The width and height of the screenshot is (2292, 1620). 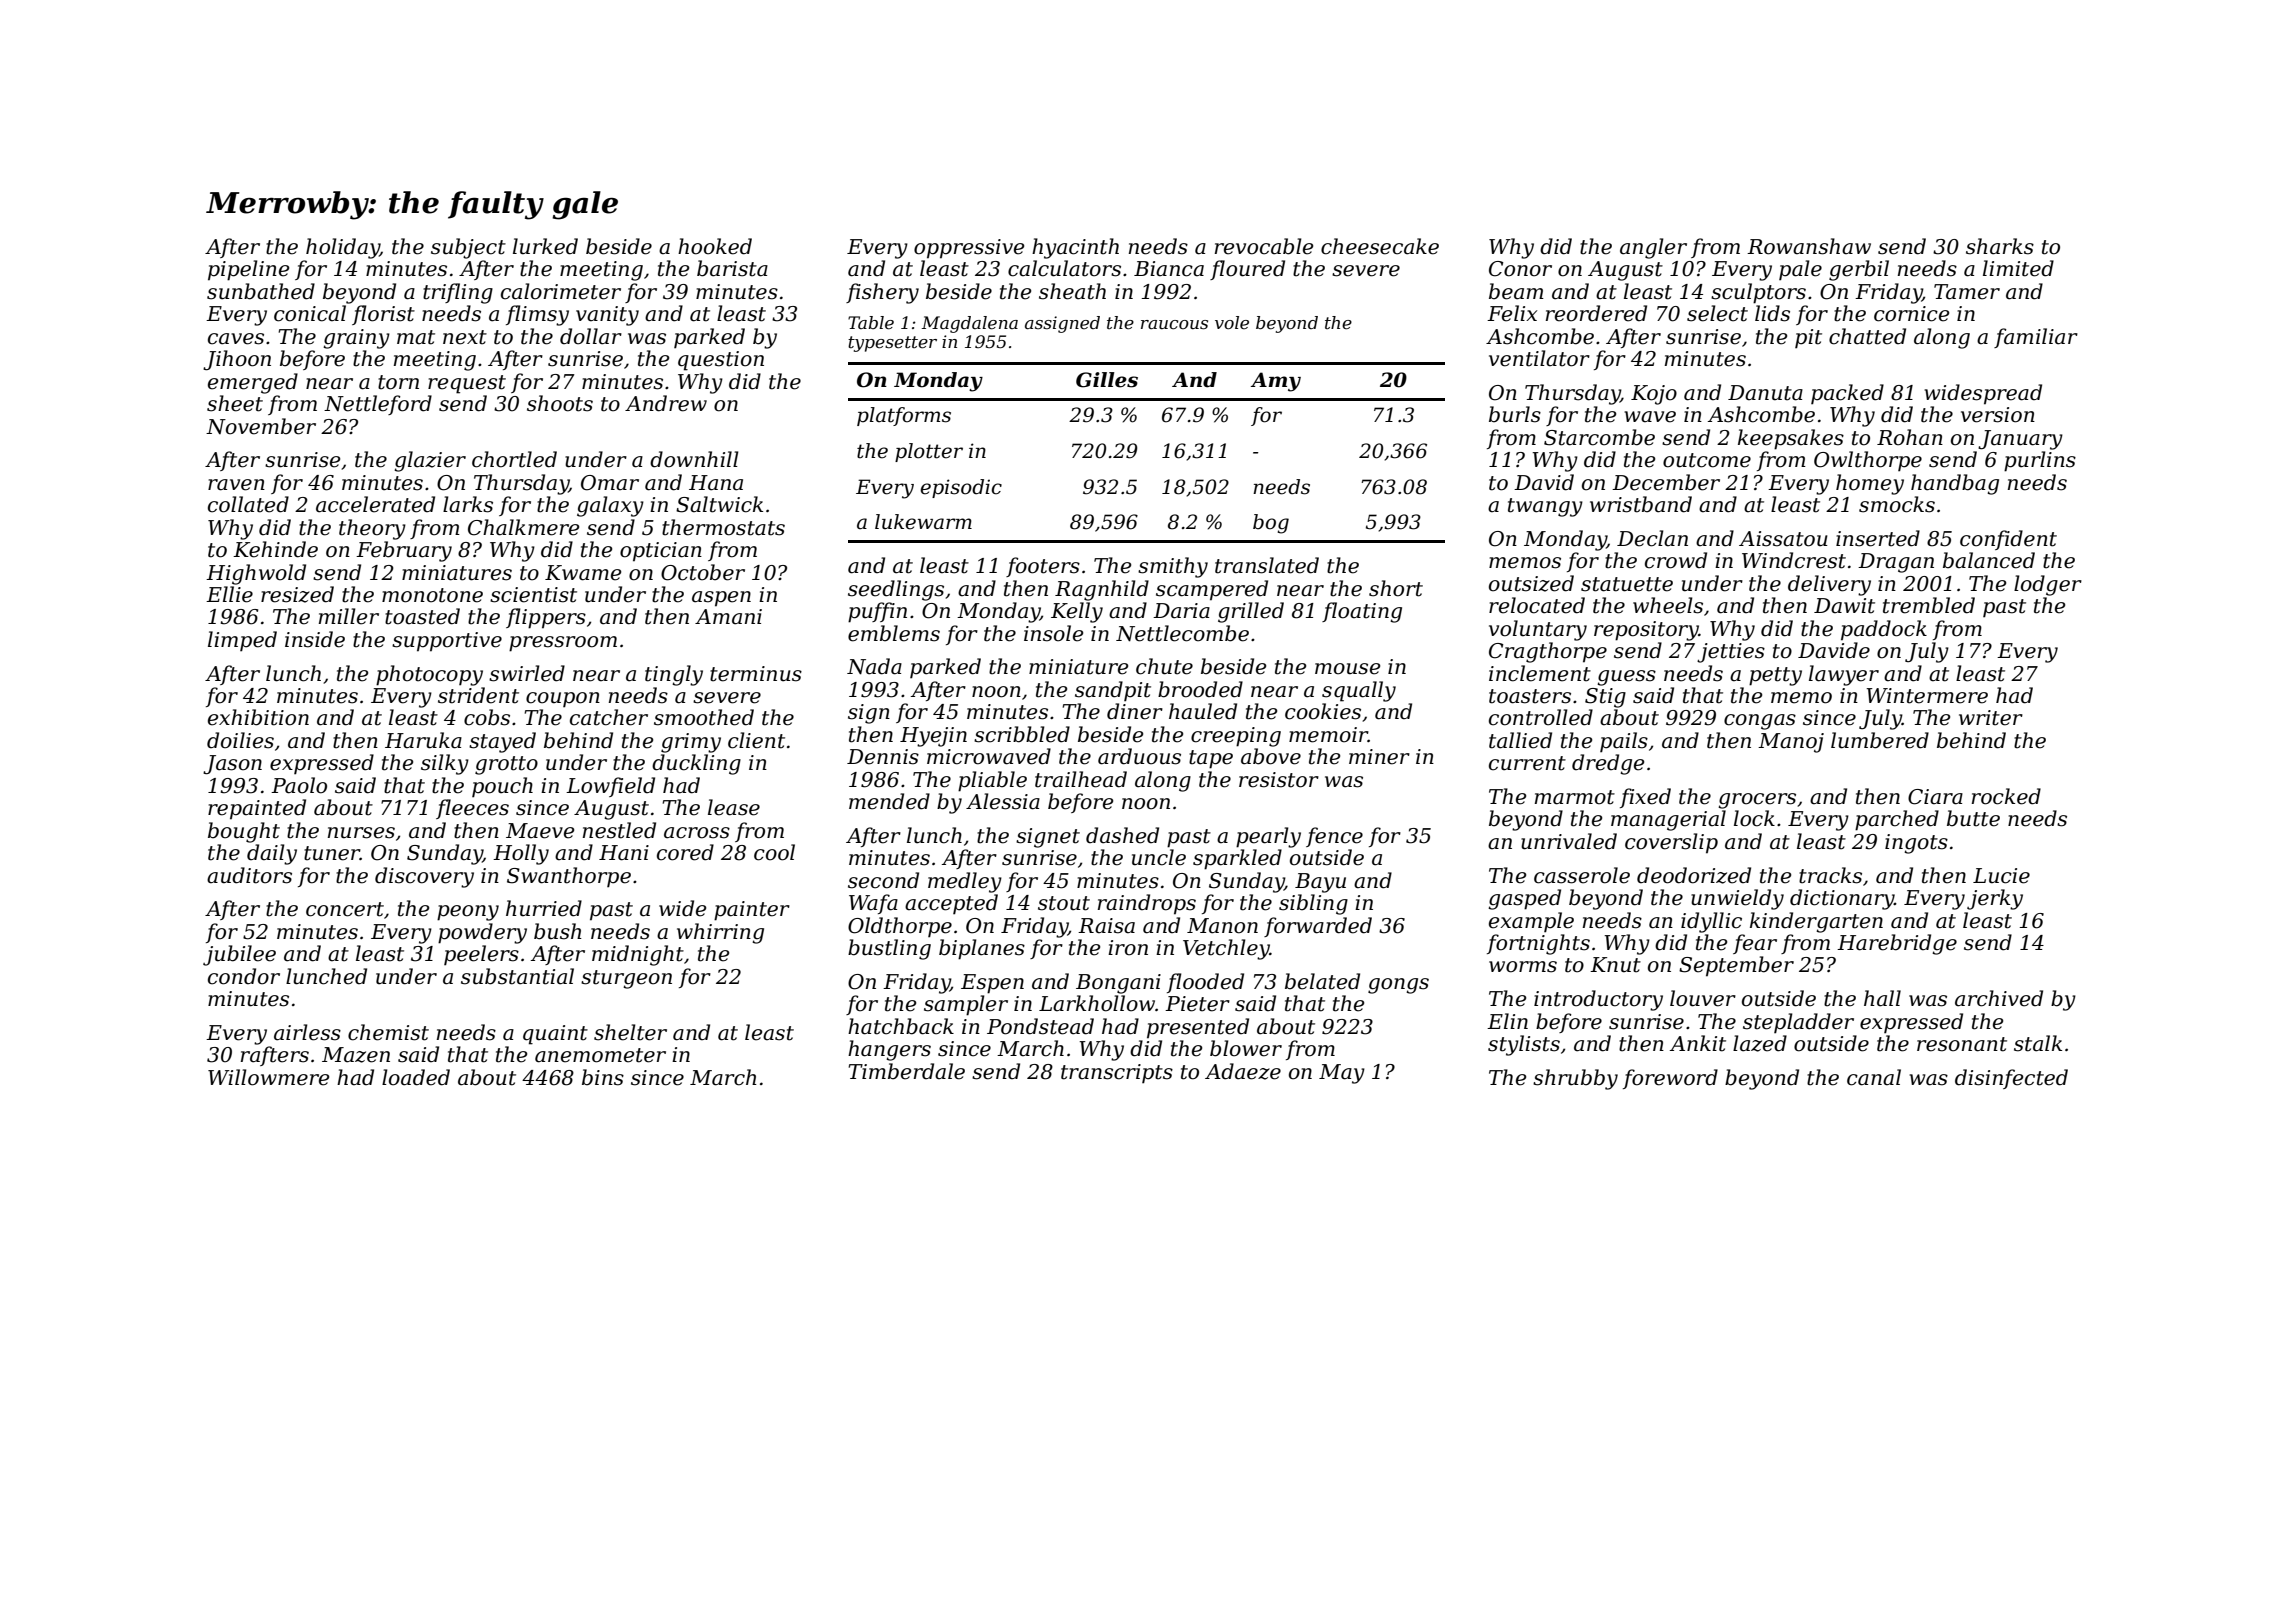 What do you see at coordinates (268, 1077) in the screenshot?
I see `Willowmere` at bounding box center [268, 1077].
